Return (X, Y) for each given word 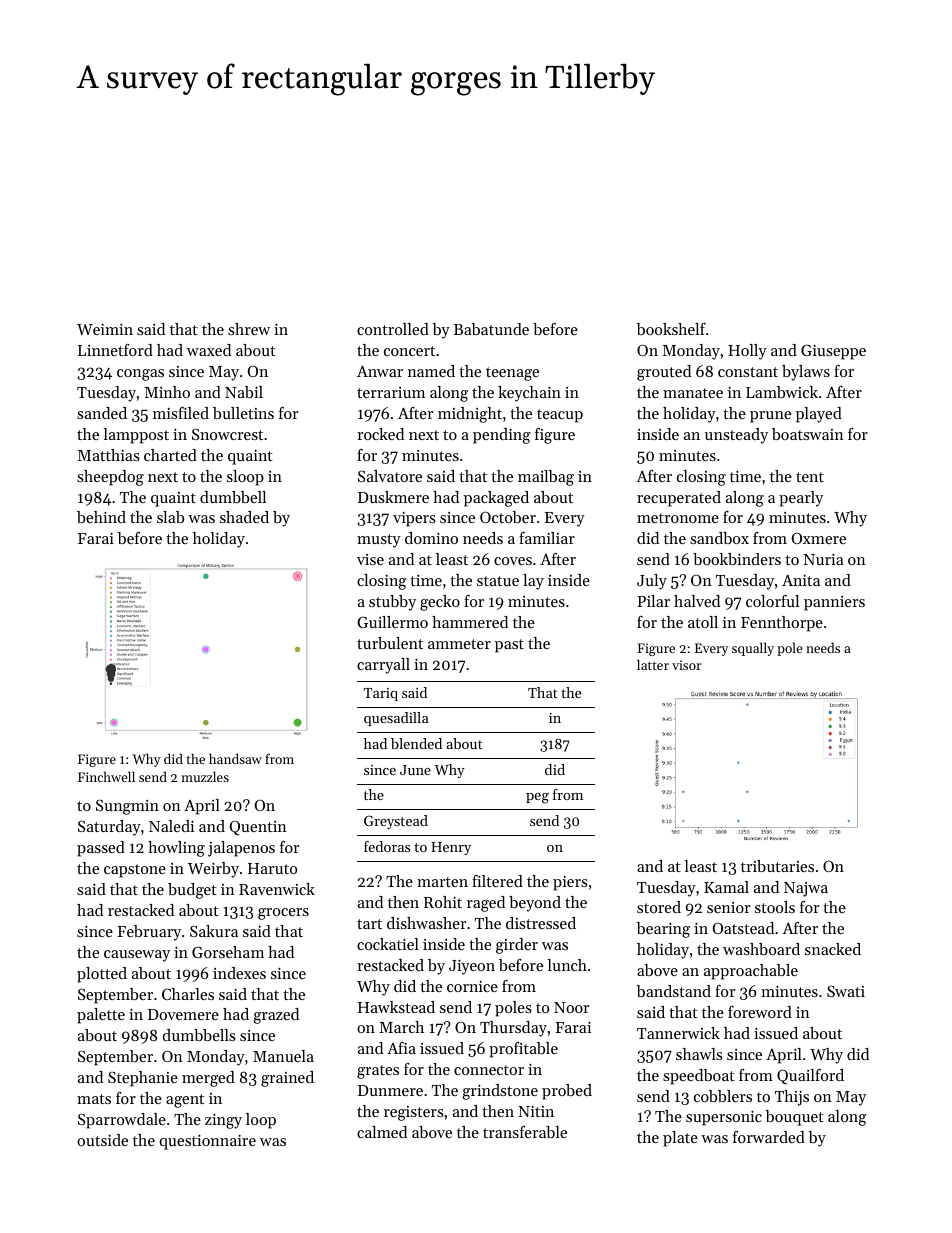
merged (208, 1079)
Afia (401, 1048)
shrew (249, 329)
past (509, 646)
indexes (239, 973)
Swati (846, 991)
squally (753, 649)
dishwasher (426, 923)
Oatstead (743, 928)
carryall (383, 666)
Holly (747, 352)
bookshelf (671, 329)
